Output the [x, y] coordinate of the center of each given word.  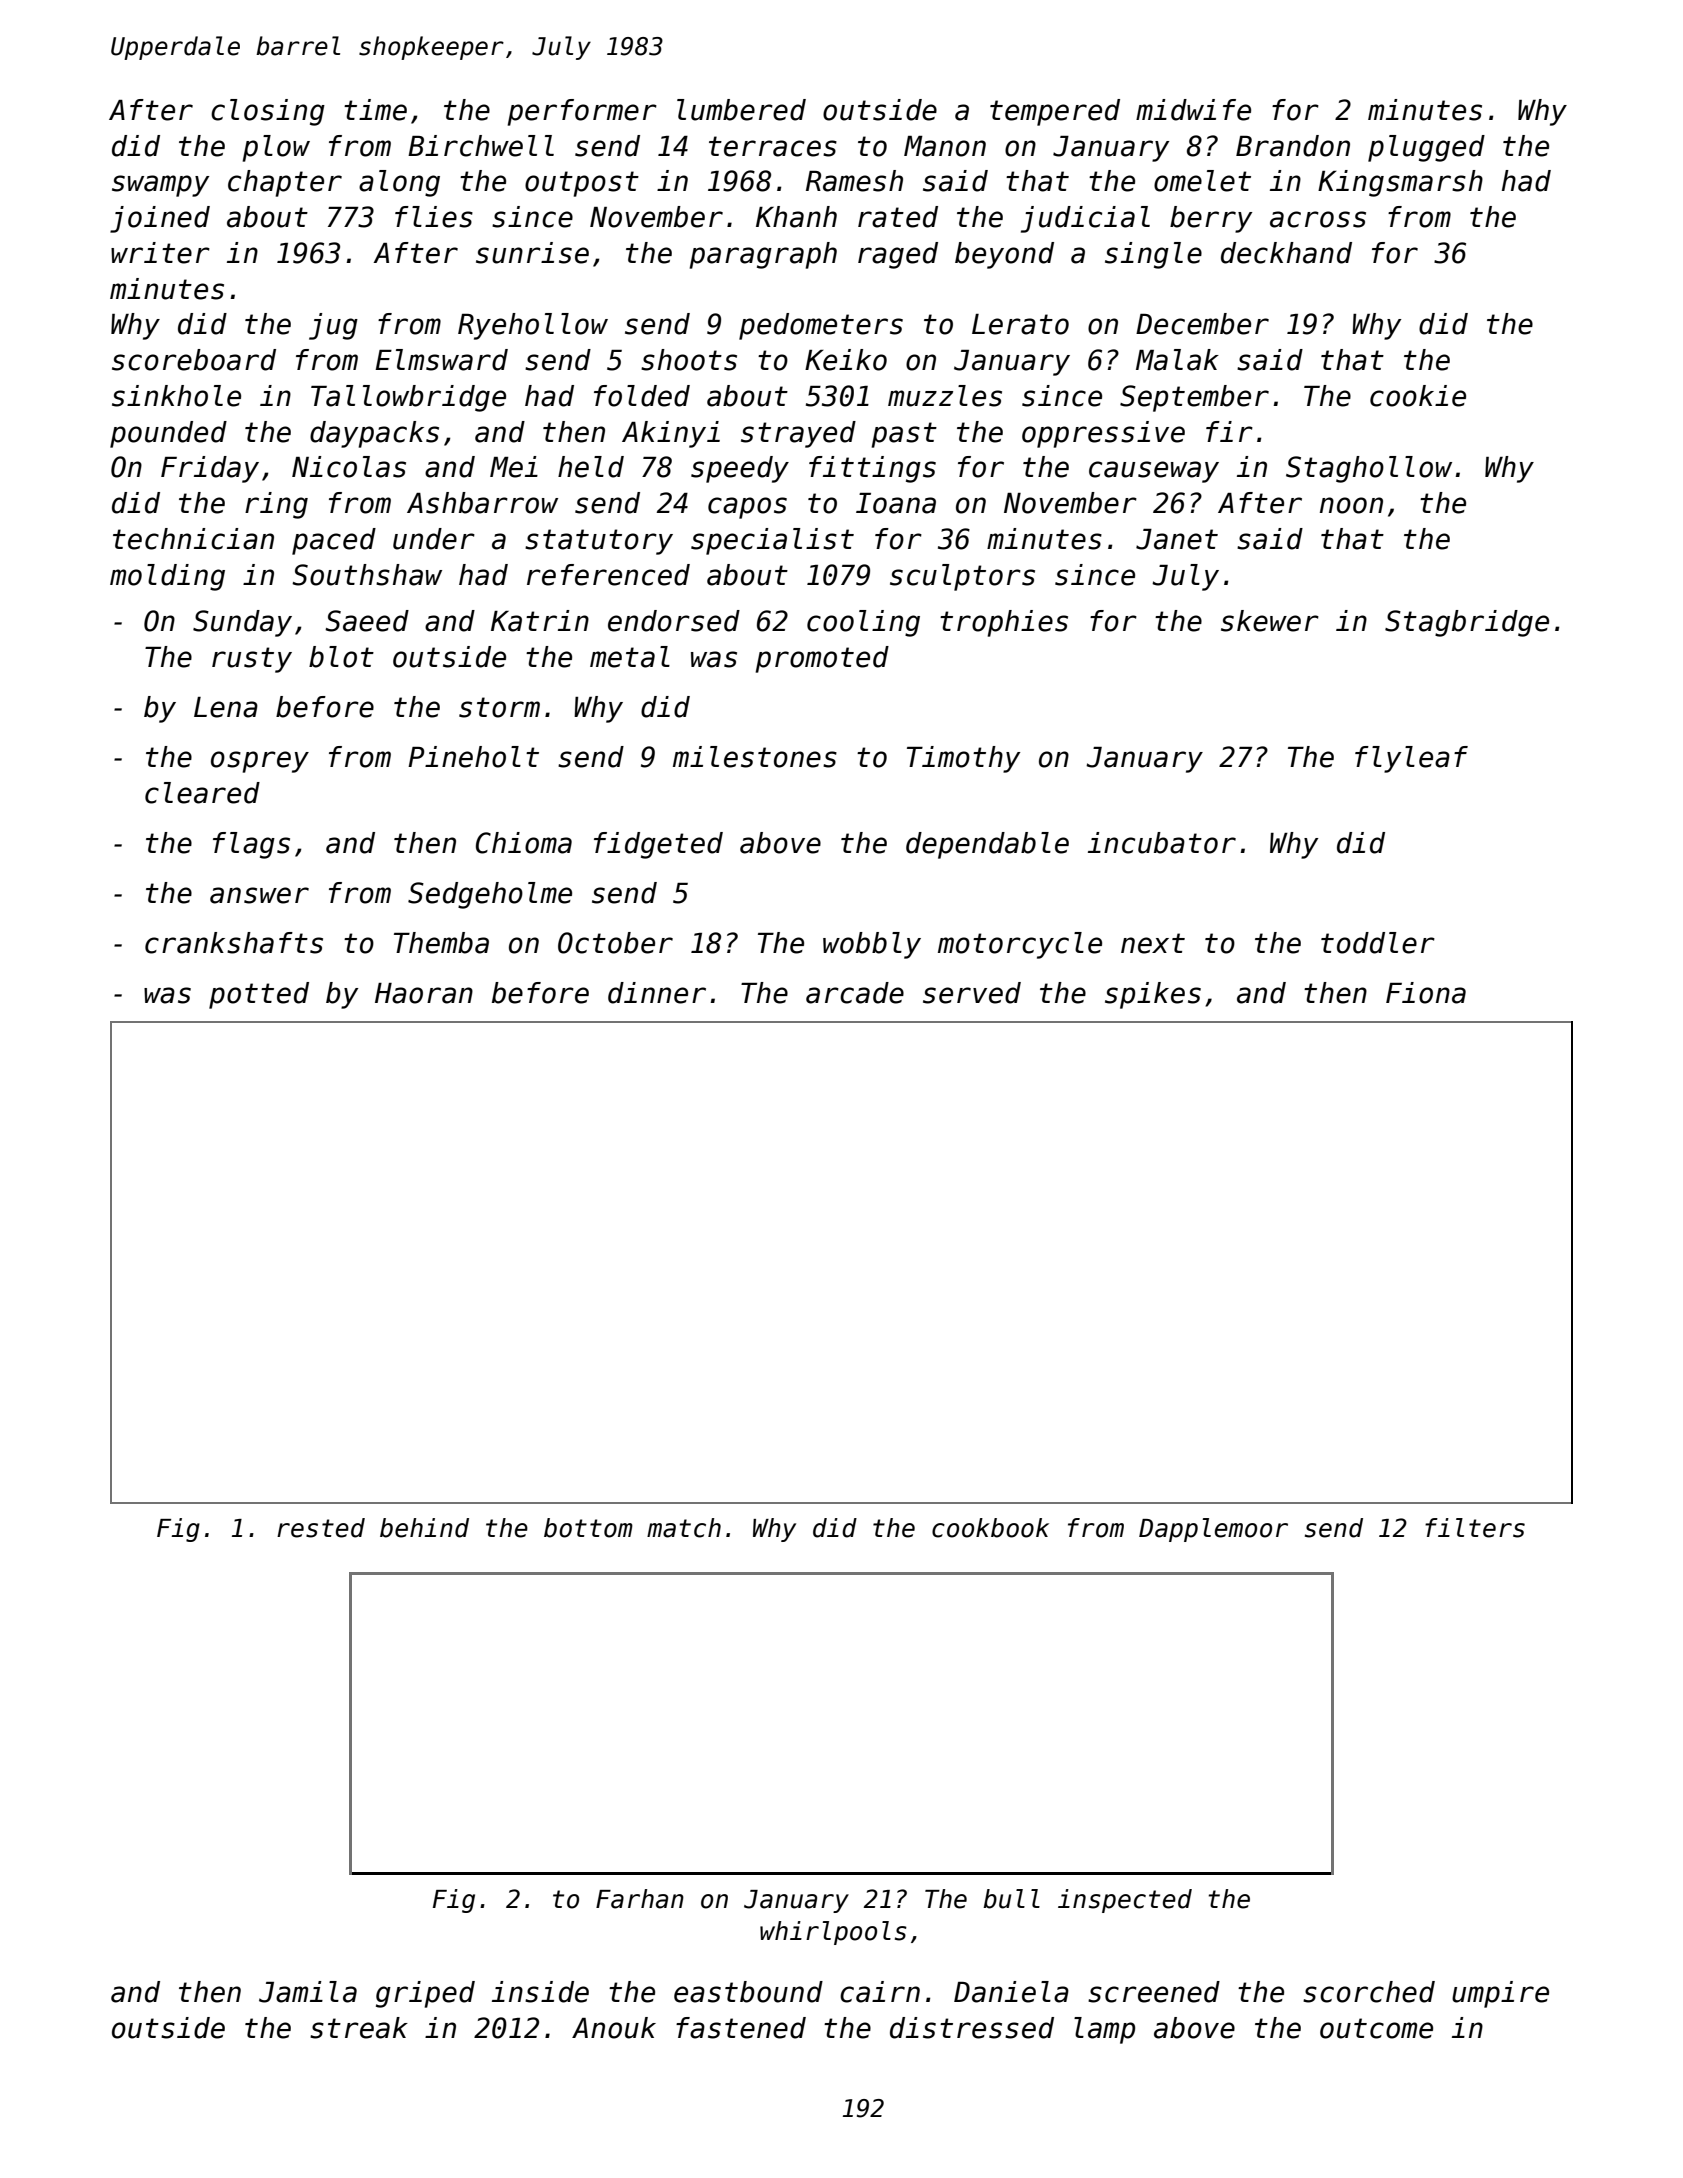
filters [1475, 1528]
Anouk [614, 2028]
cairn [880, 1992]
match [684, 1528]
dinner [657, 993]
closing [268, 112]
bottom [588, 1528]
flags [251, 845]
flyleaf [1411, 759]
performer [582, 112]
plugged [1426, 148]
